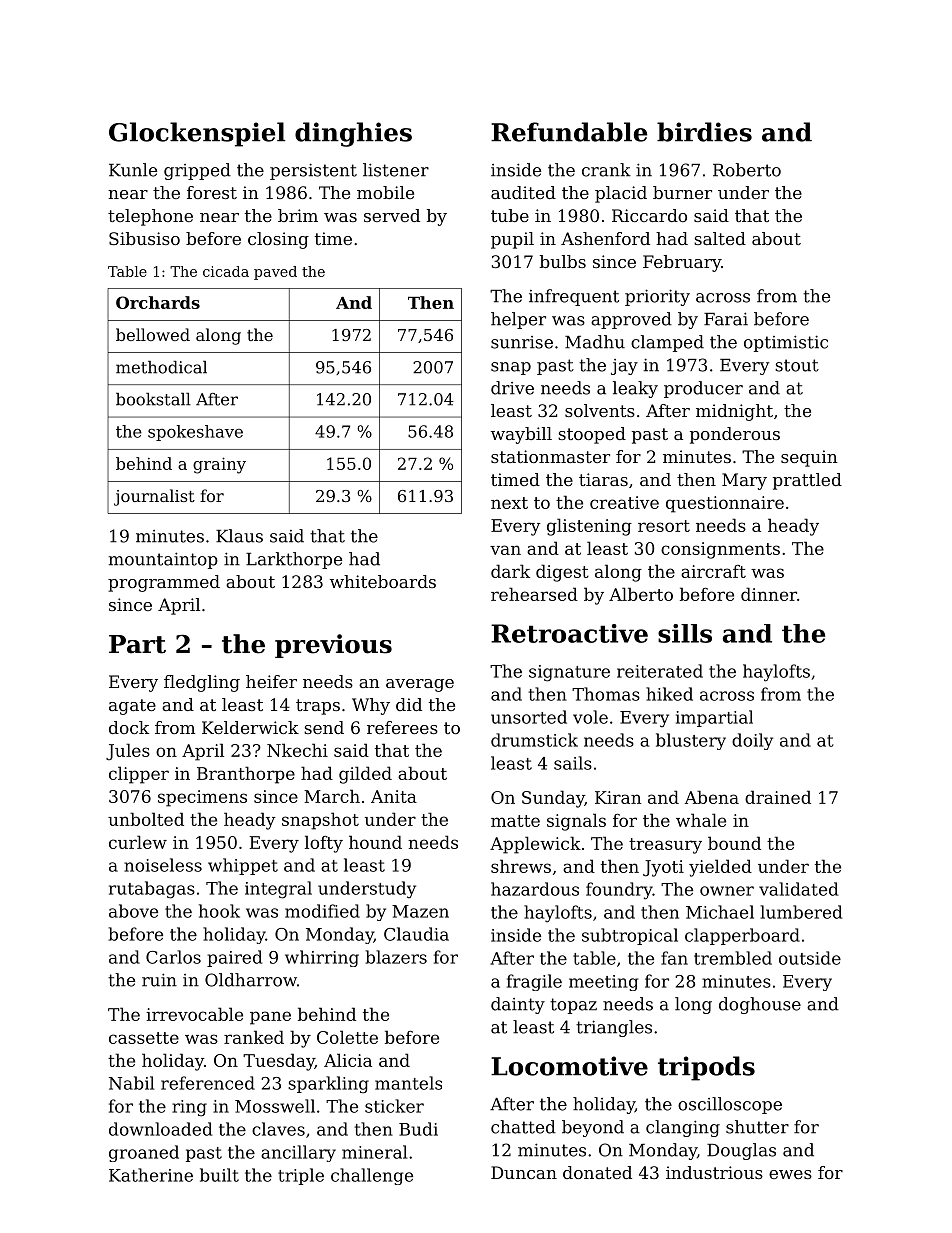 The image size is (952, 1233). I want to click on Kelderwick, so click(250, 727).
